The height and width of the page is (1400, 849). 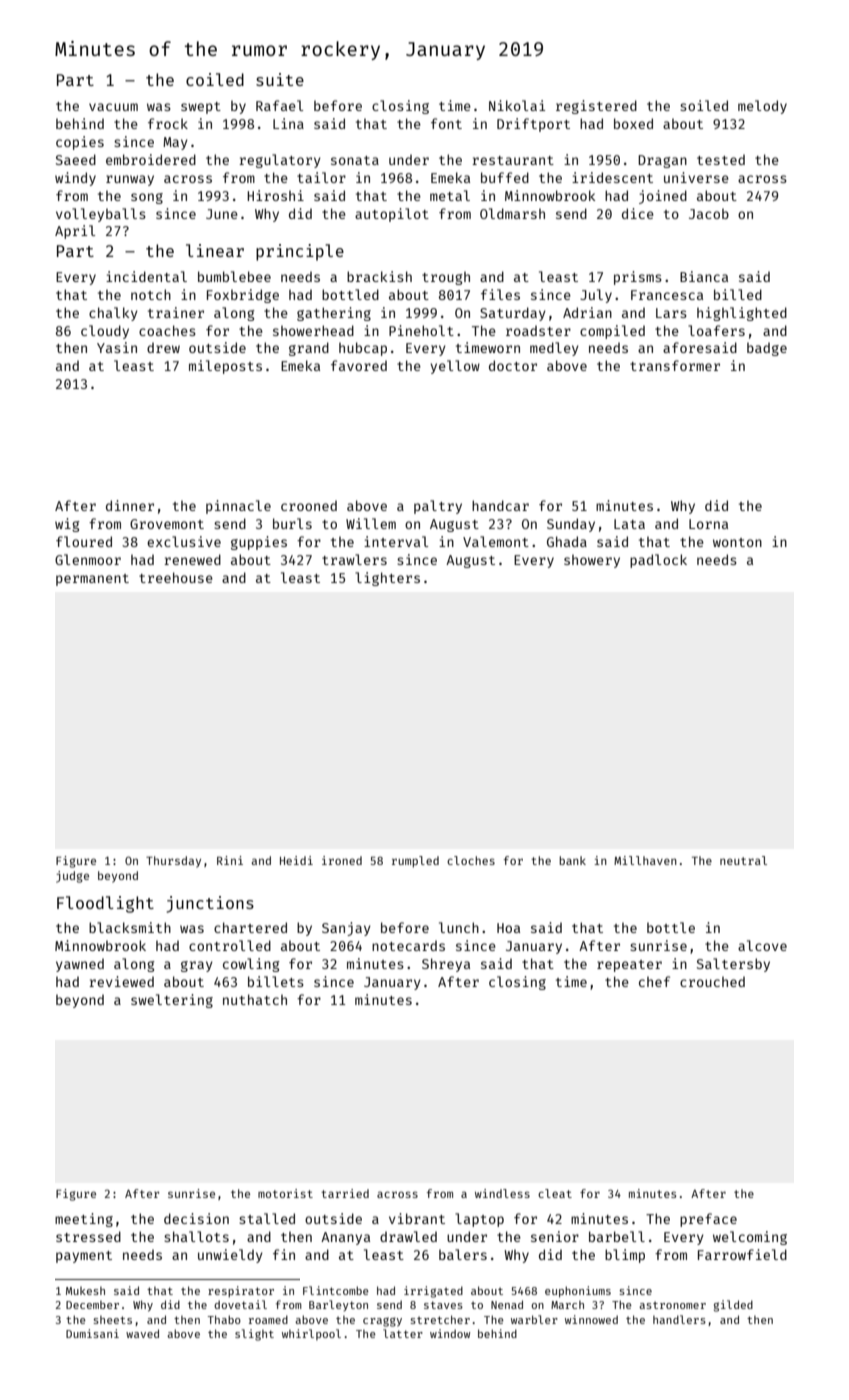 What do you see at coordinates (75, 179) in the page?
I see `windy` at bounding box center [75, 179].
